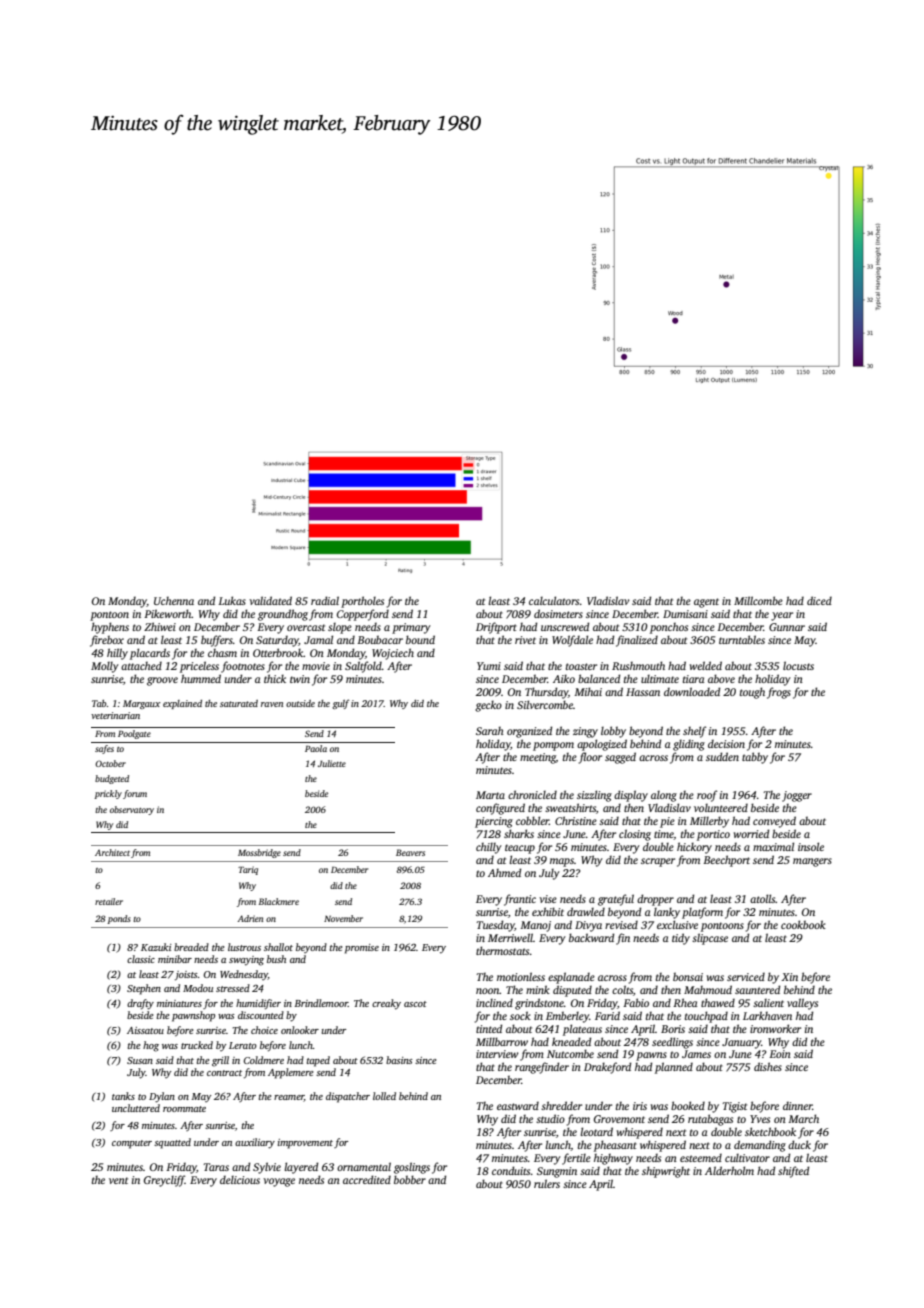 The width and height of the page is (924, 1308). What do you see at coordinates (136, 1108) in the page?
I see `uncluttered` at bounding box center [136, 1108].
